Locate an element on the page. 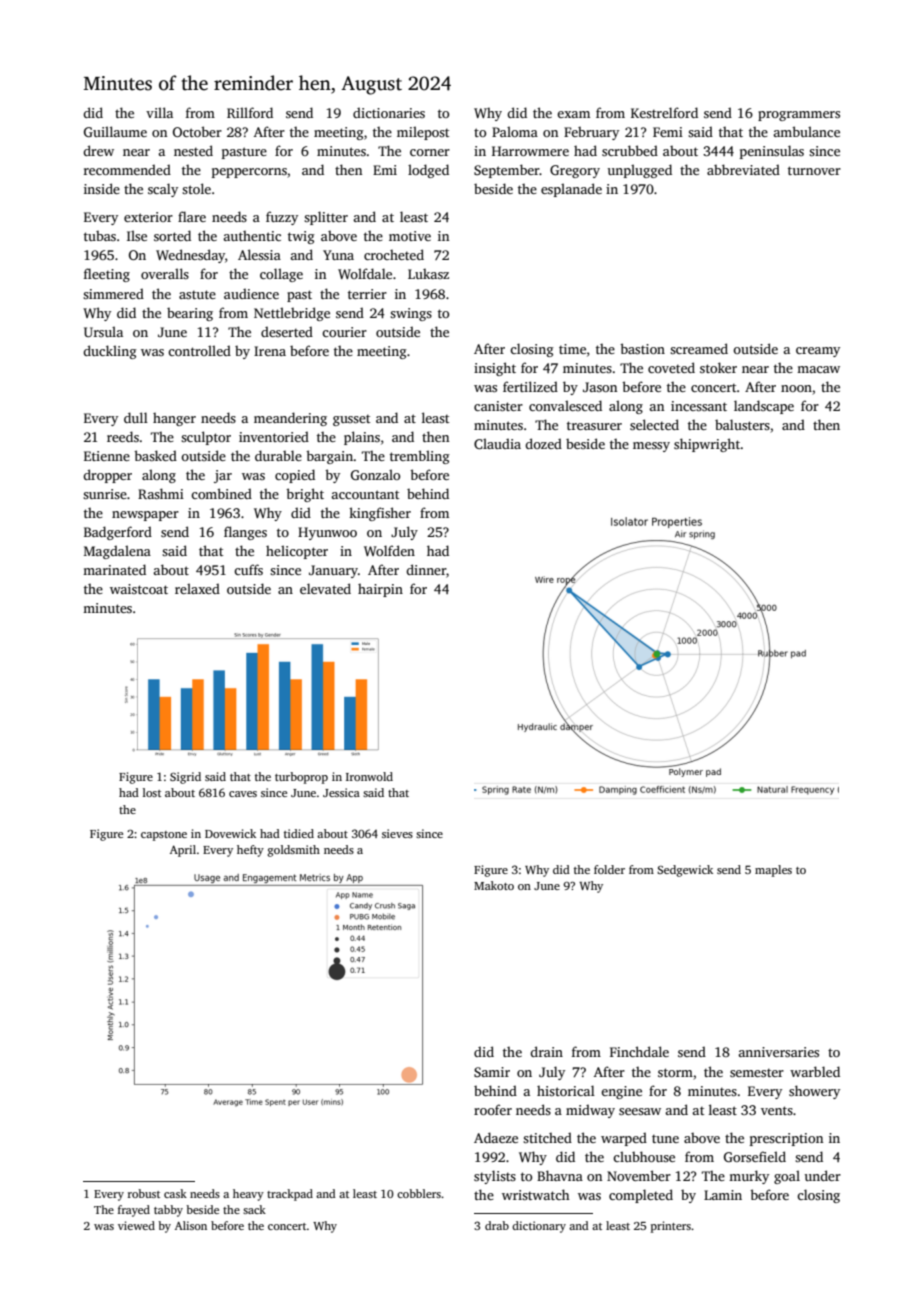 Image resolution: width=924 pixels, height=1308 pixels. Rillford is located at coordinates (250, 112).
